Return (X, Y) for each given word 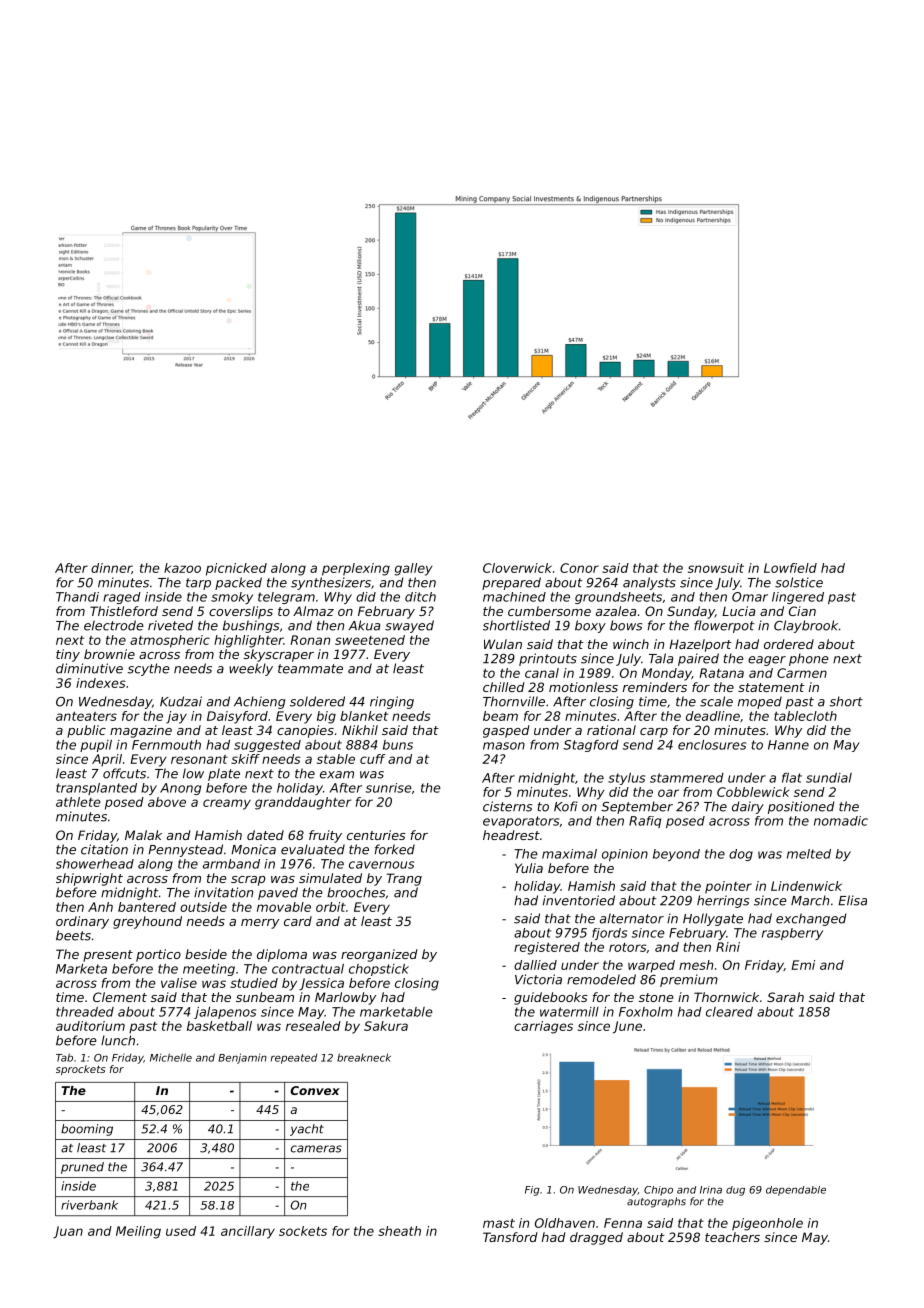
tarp (198, 584)
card (298, 921)
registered (547, 948)
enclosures (712, 745)
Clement (120, 997)
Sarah (785, 997)
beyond (676, 855)
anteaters (86, 716)
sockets (303, 1231)
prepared (511, 583)
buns (398, 745)
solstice (799, 582)
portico (158, 955)
